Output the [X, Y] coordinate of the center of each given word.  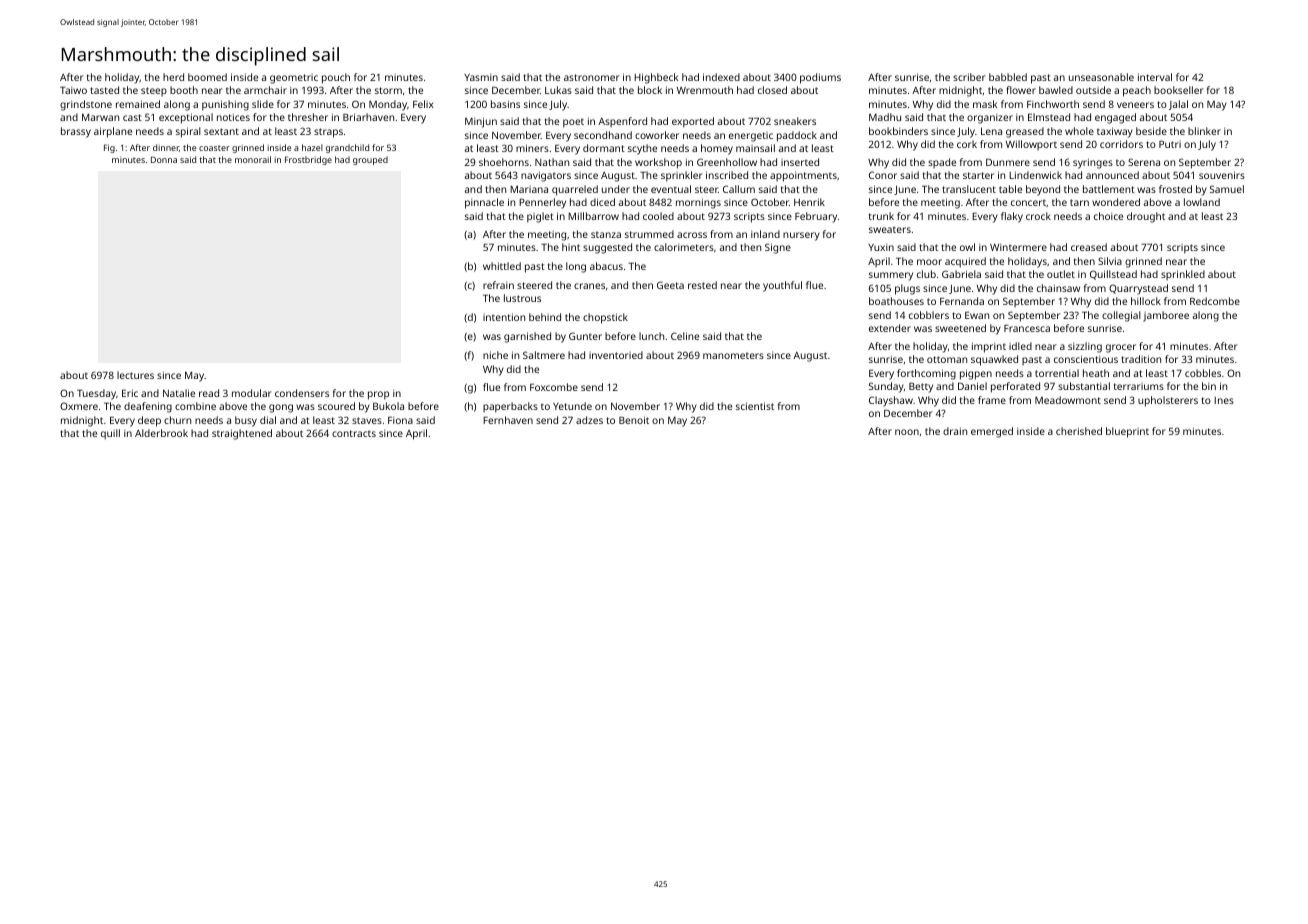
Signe [778, 248]
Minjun [481, 122]
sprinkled [1183, 275]
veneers [1135, 105]
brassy [76, 132]
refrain [498, 285]
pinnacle [484, 203]
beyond [1043, 190]
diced [602, 202]
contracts [354, 433]
